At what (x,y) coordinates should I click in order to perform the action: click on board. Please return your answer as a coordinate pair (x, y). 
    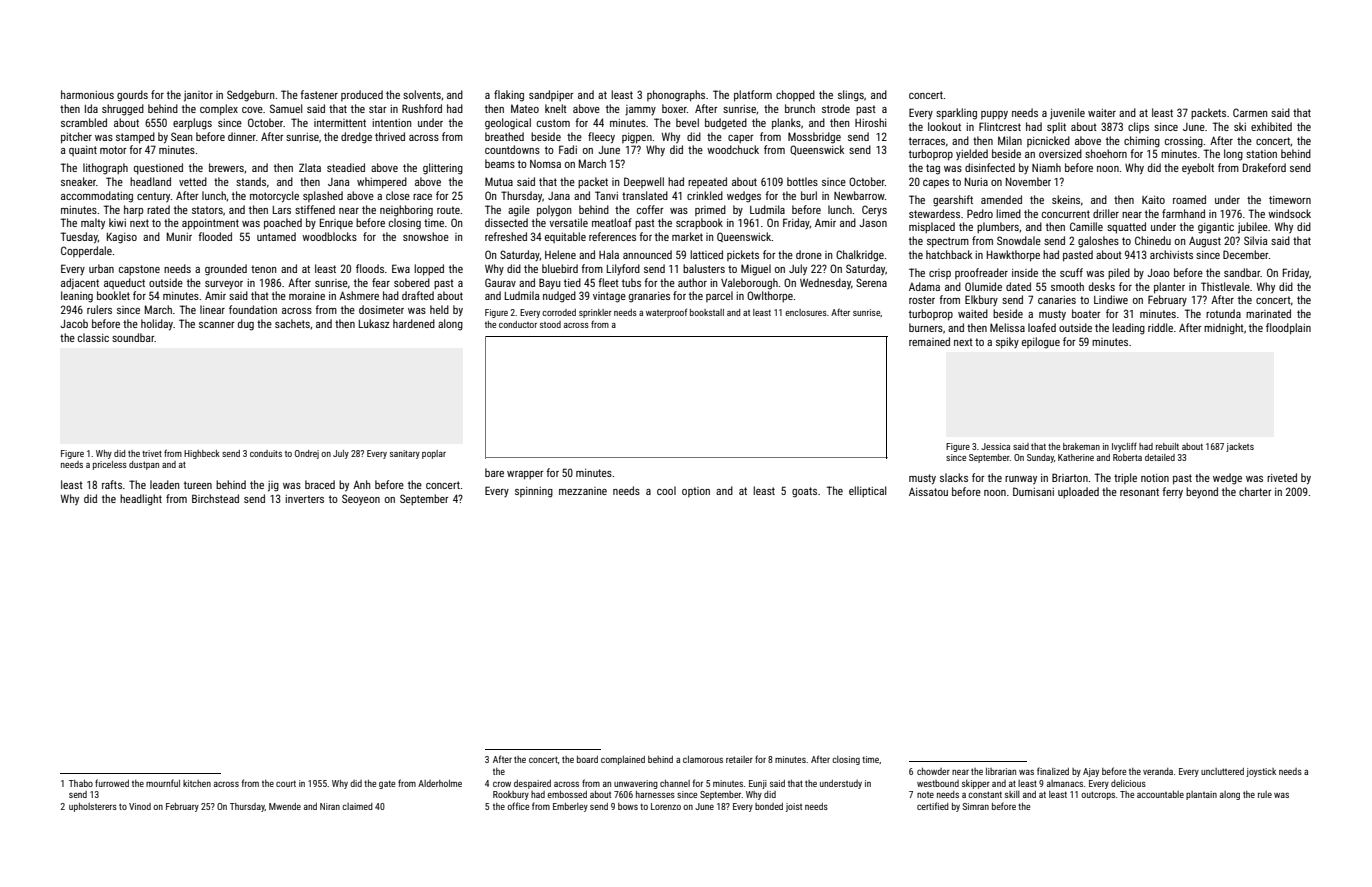
    Looking at the image, I should click on (587, 759).
